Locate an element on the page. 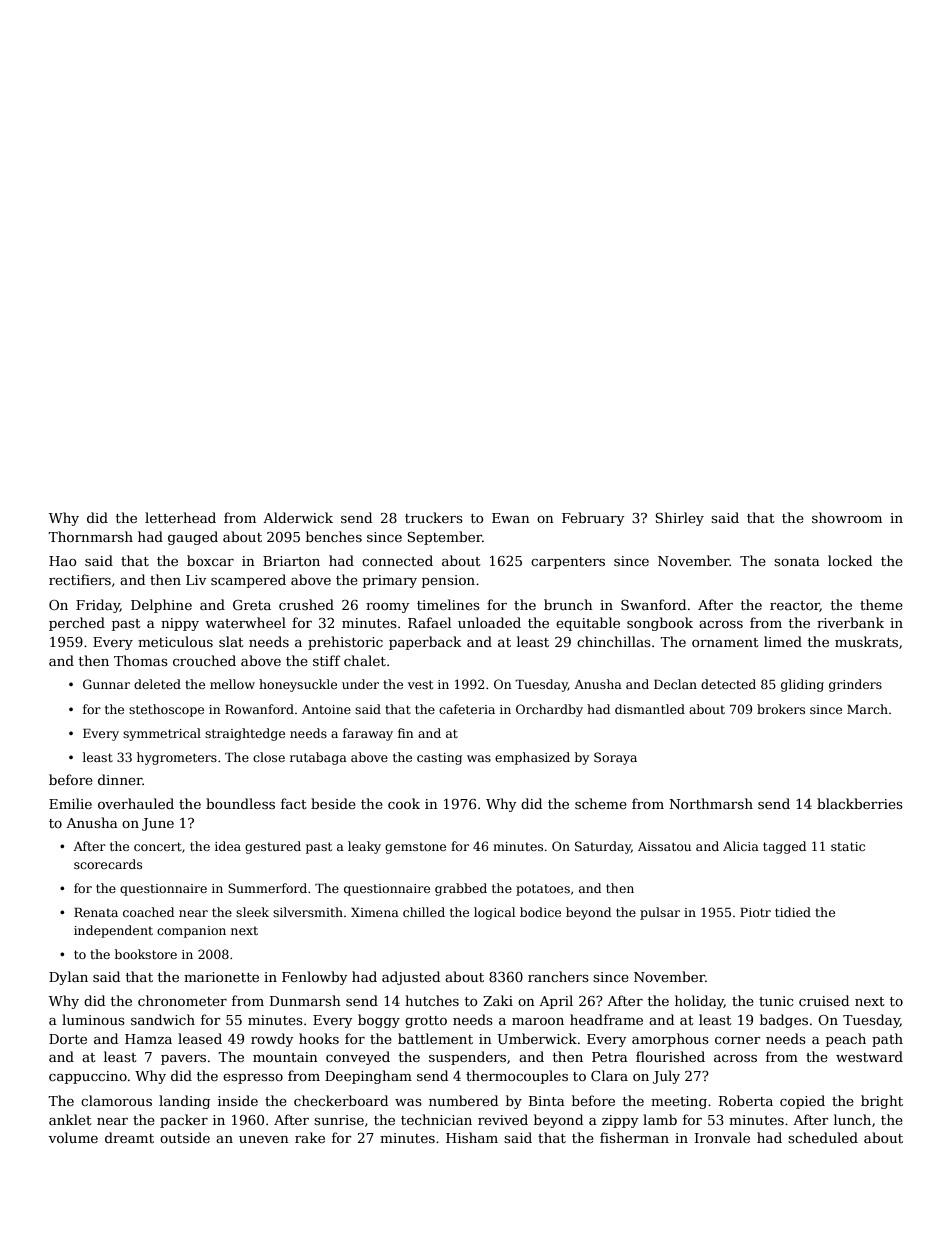  marionette is located at coordinates (221, 977).
